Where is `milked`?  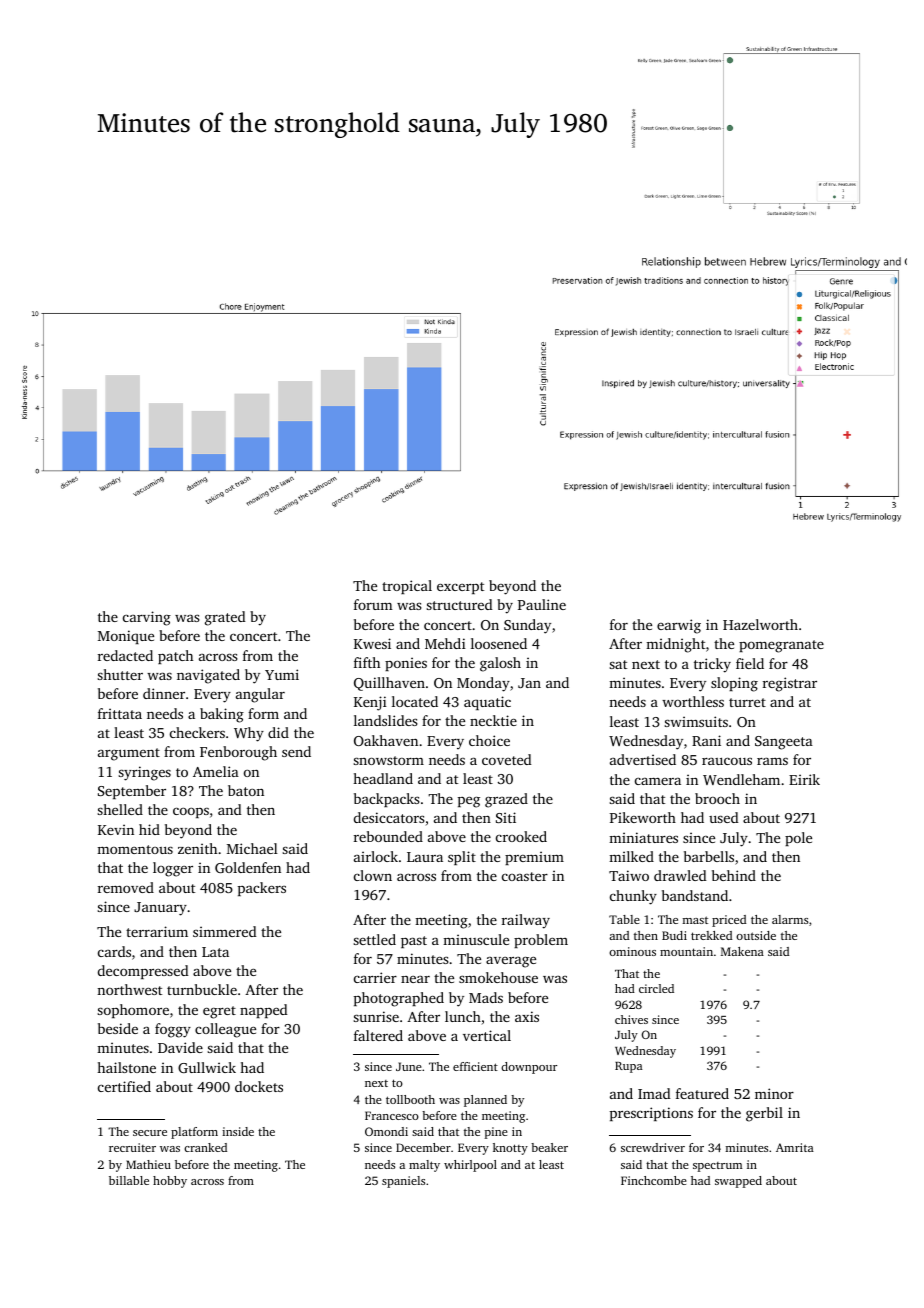
milked is located at coordinates (631, 856).
